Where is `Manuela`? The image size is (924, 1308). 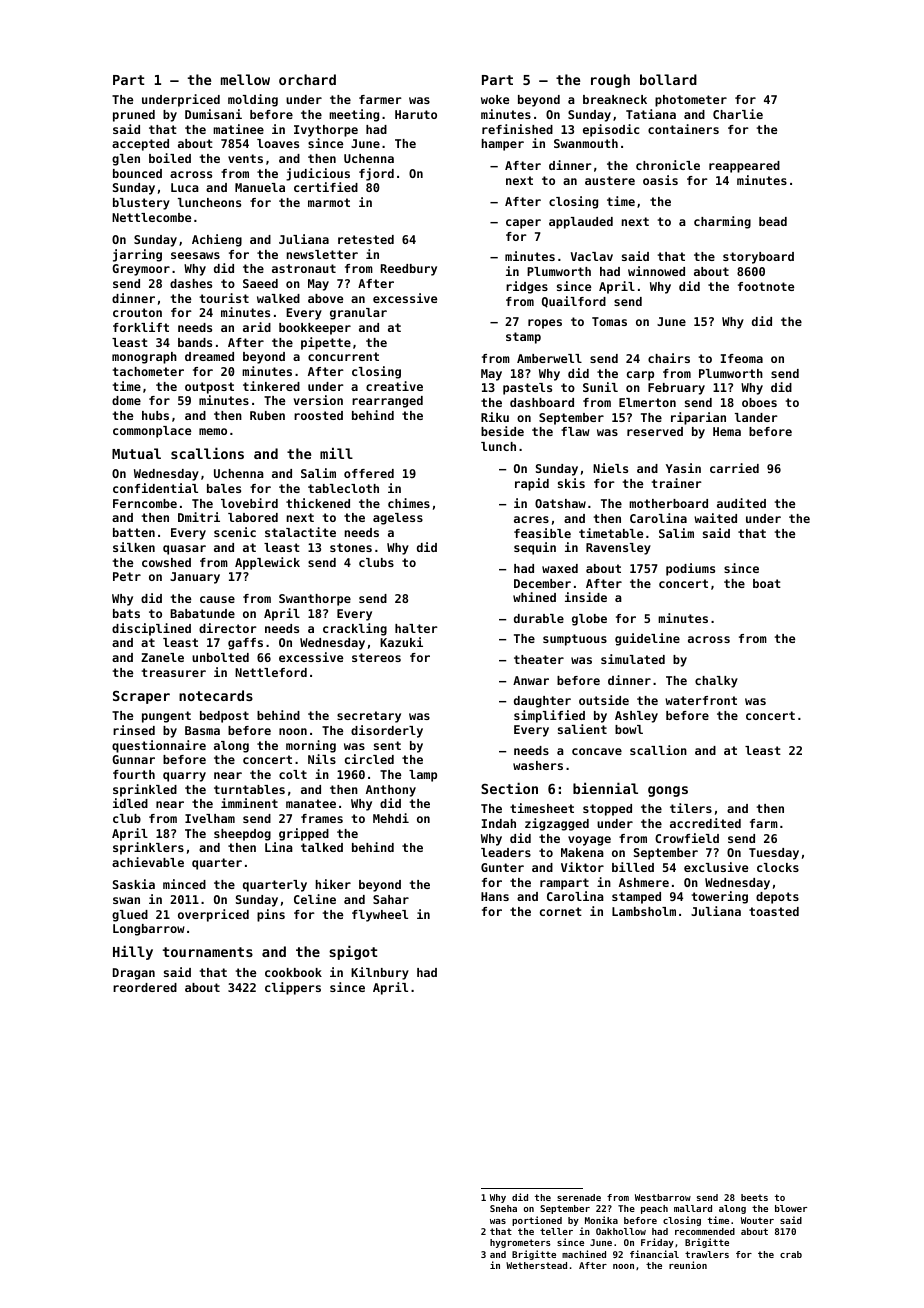
Manuela is located at coordinates (260, 187).
